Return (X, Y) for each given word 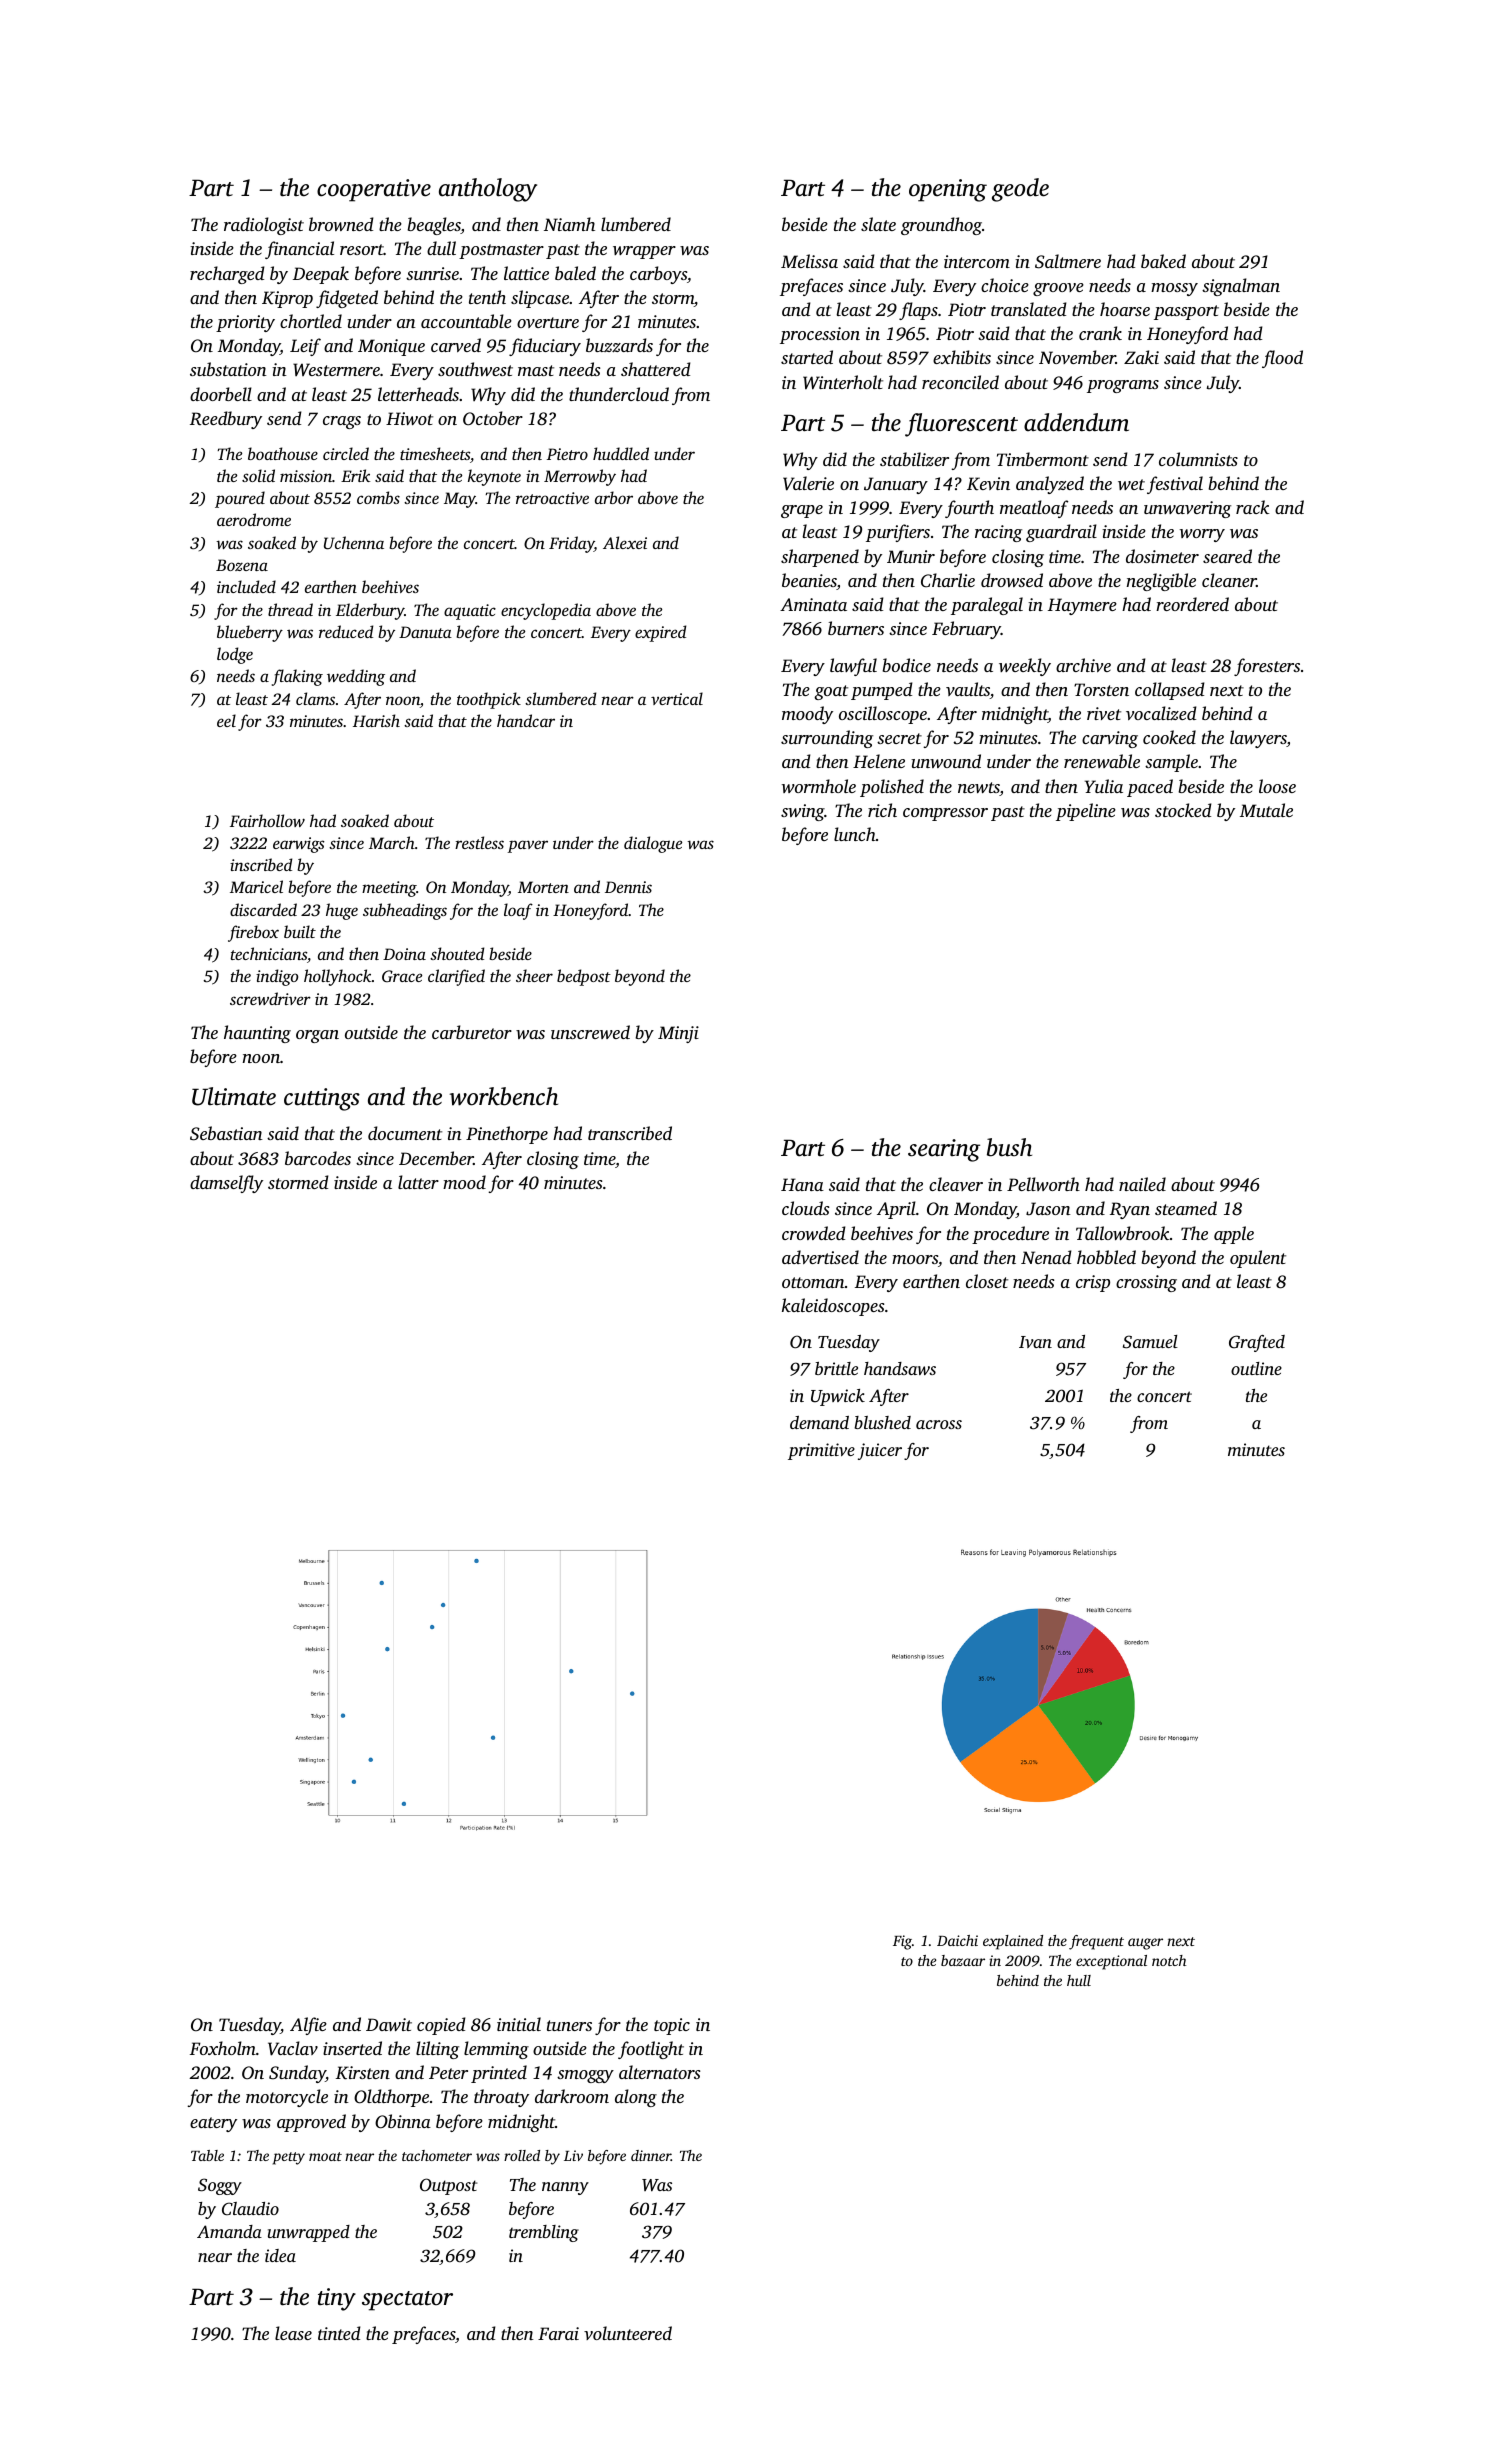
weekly (1025, 667)
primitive (821, 1451)
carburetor (472, 1032)
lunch (855, 834)
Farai (558, 2333)
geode (1020, 190)
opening (948, 190)
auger (1145, 1944)
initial (519, 2024)
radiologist (264, 226)
